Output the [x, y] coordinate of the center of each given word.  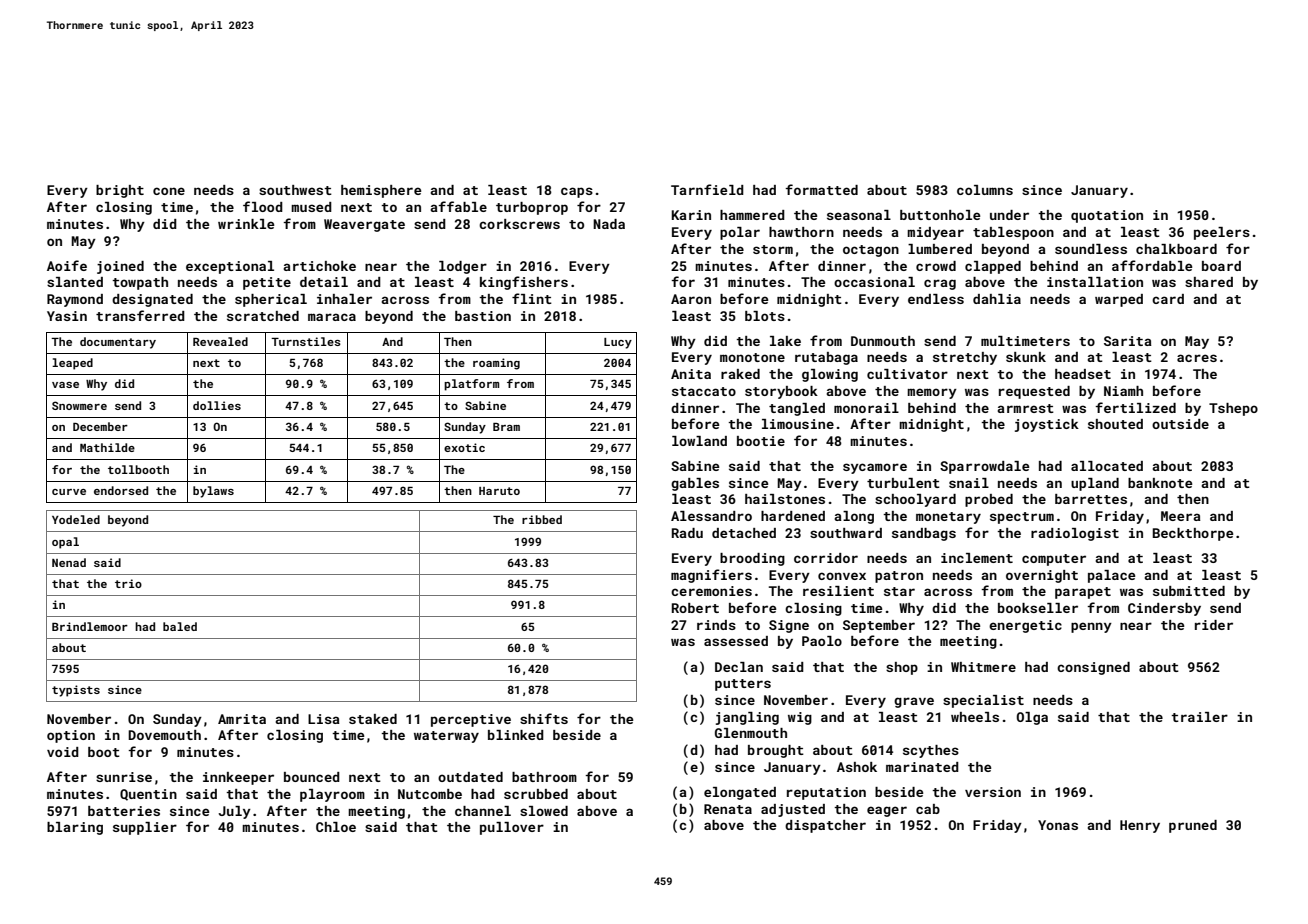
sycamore [875, 468]
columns [985, 190]
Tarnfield [707, 189]
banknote [1160, 483]
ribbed [542, 519]
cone [169, 191]
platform [471, 385]
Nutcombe [430, 794]
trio [128, 583]
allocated [1107, 466]
